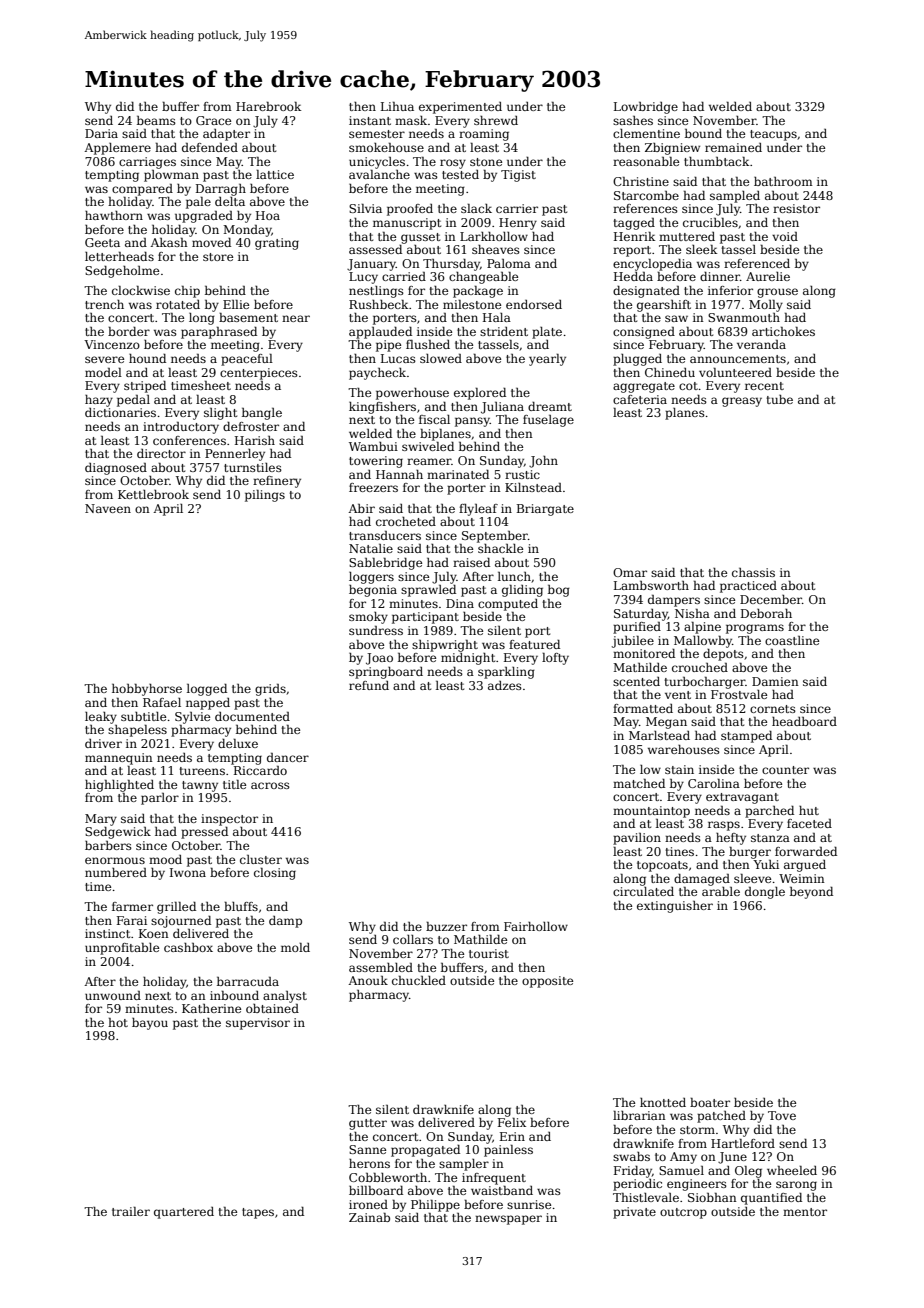  Describe the element at coordinates (765, 893) in the image. I see `dongle` at that location.
